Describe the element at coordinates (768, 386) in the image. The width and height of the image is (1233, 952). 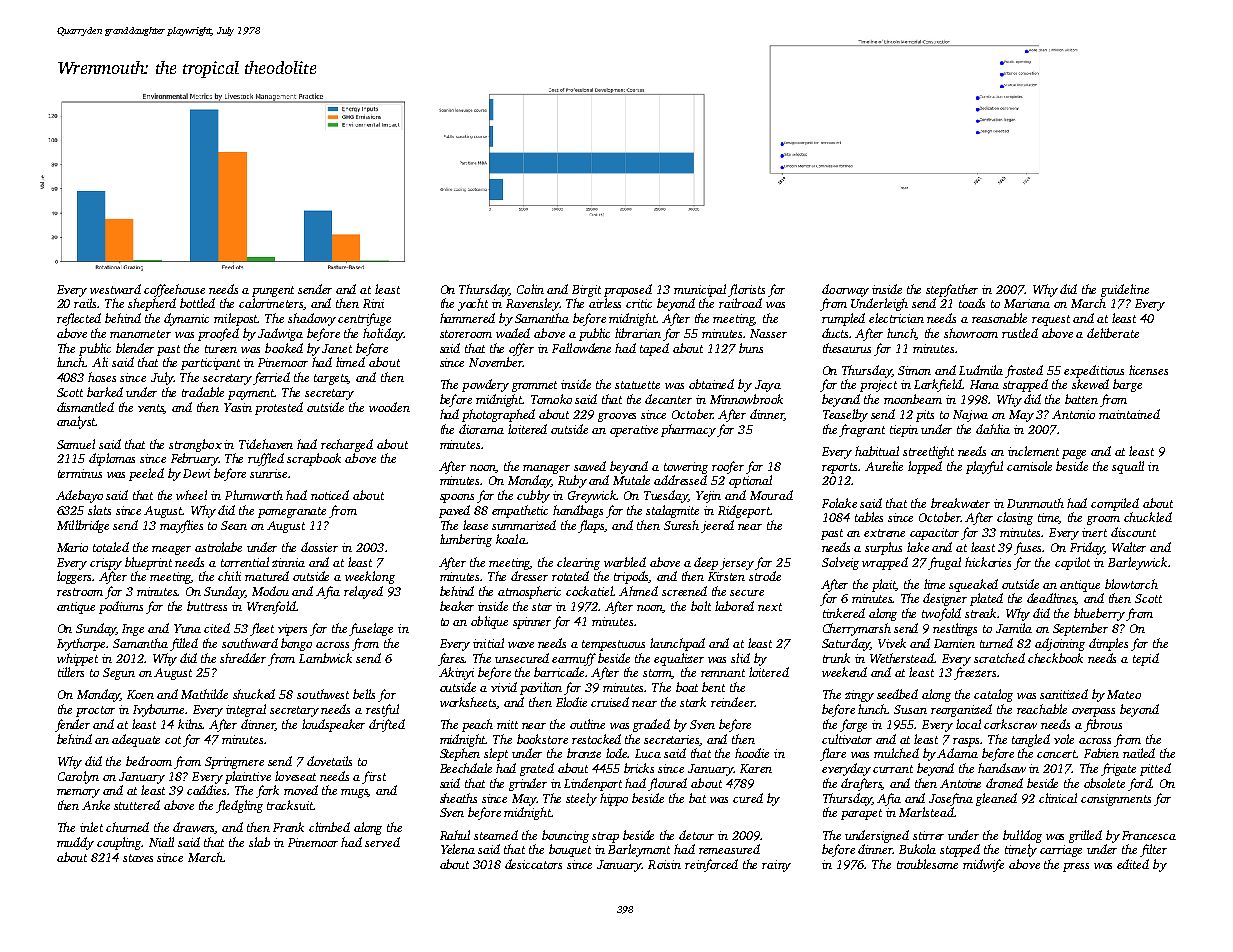
I see `Jaya` at that location.
